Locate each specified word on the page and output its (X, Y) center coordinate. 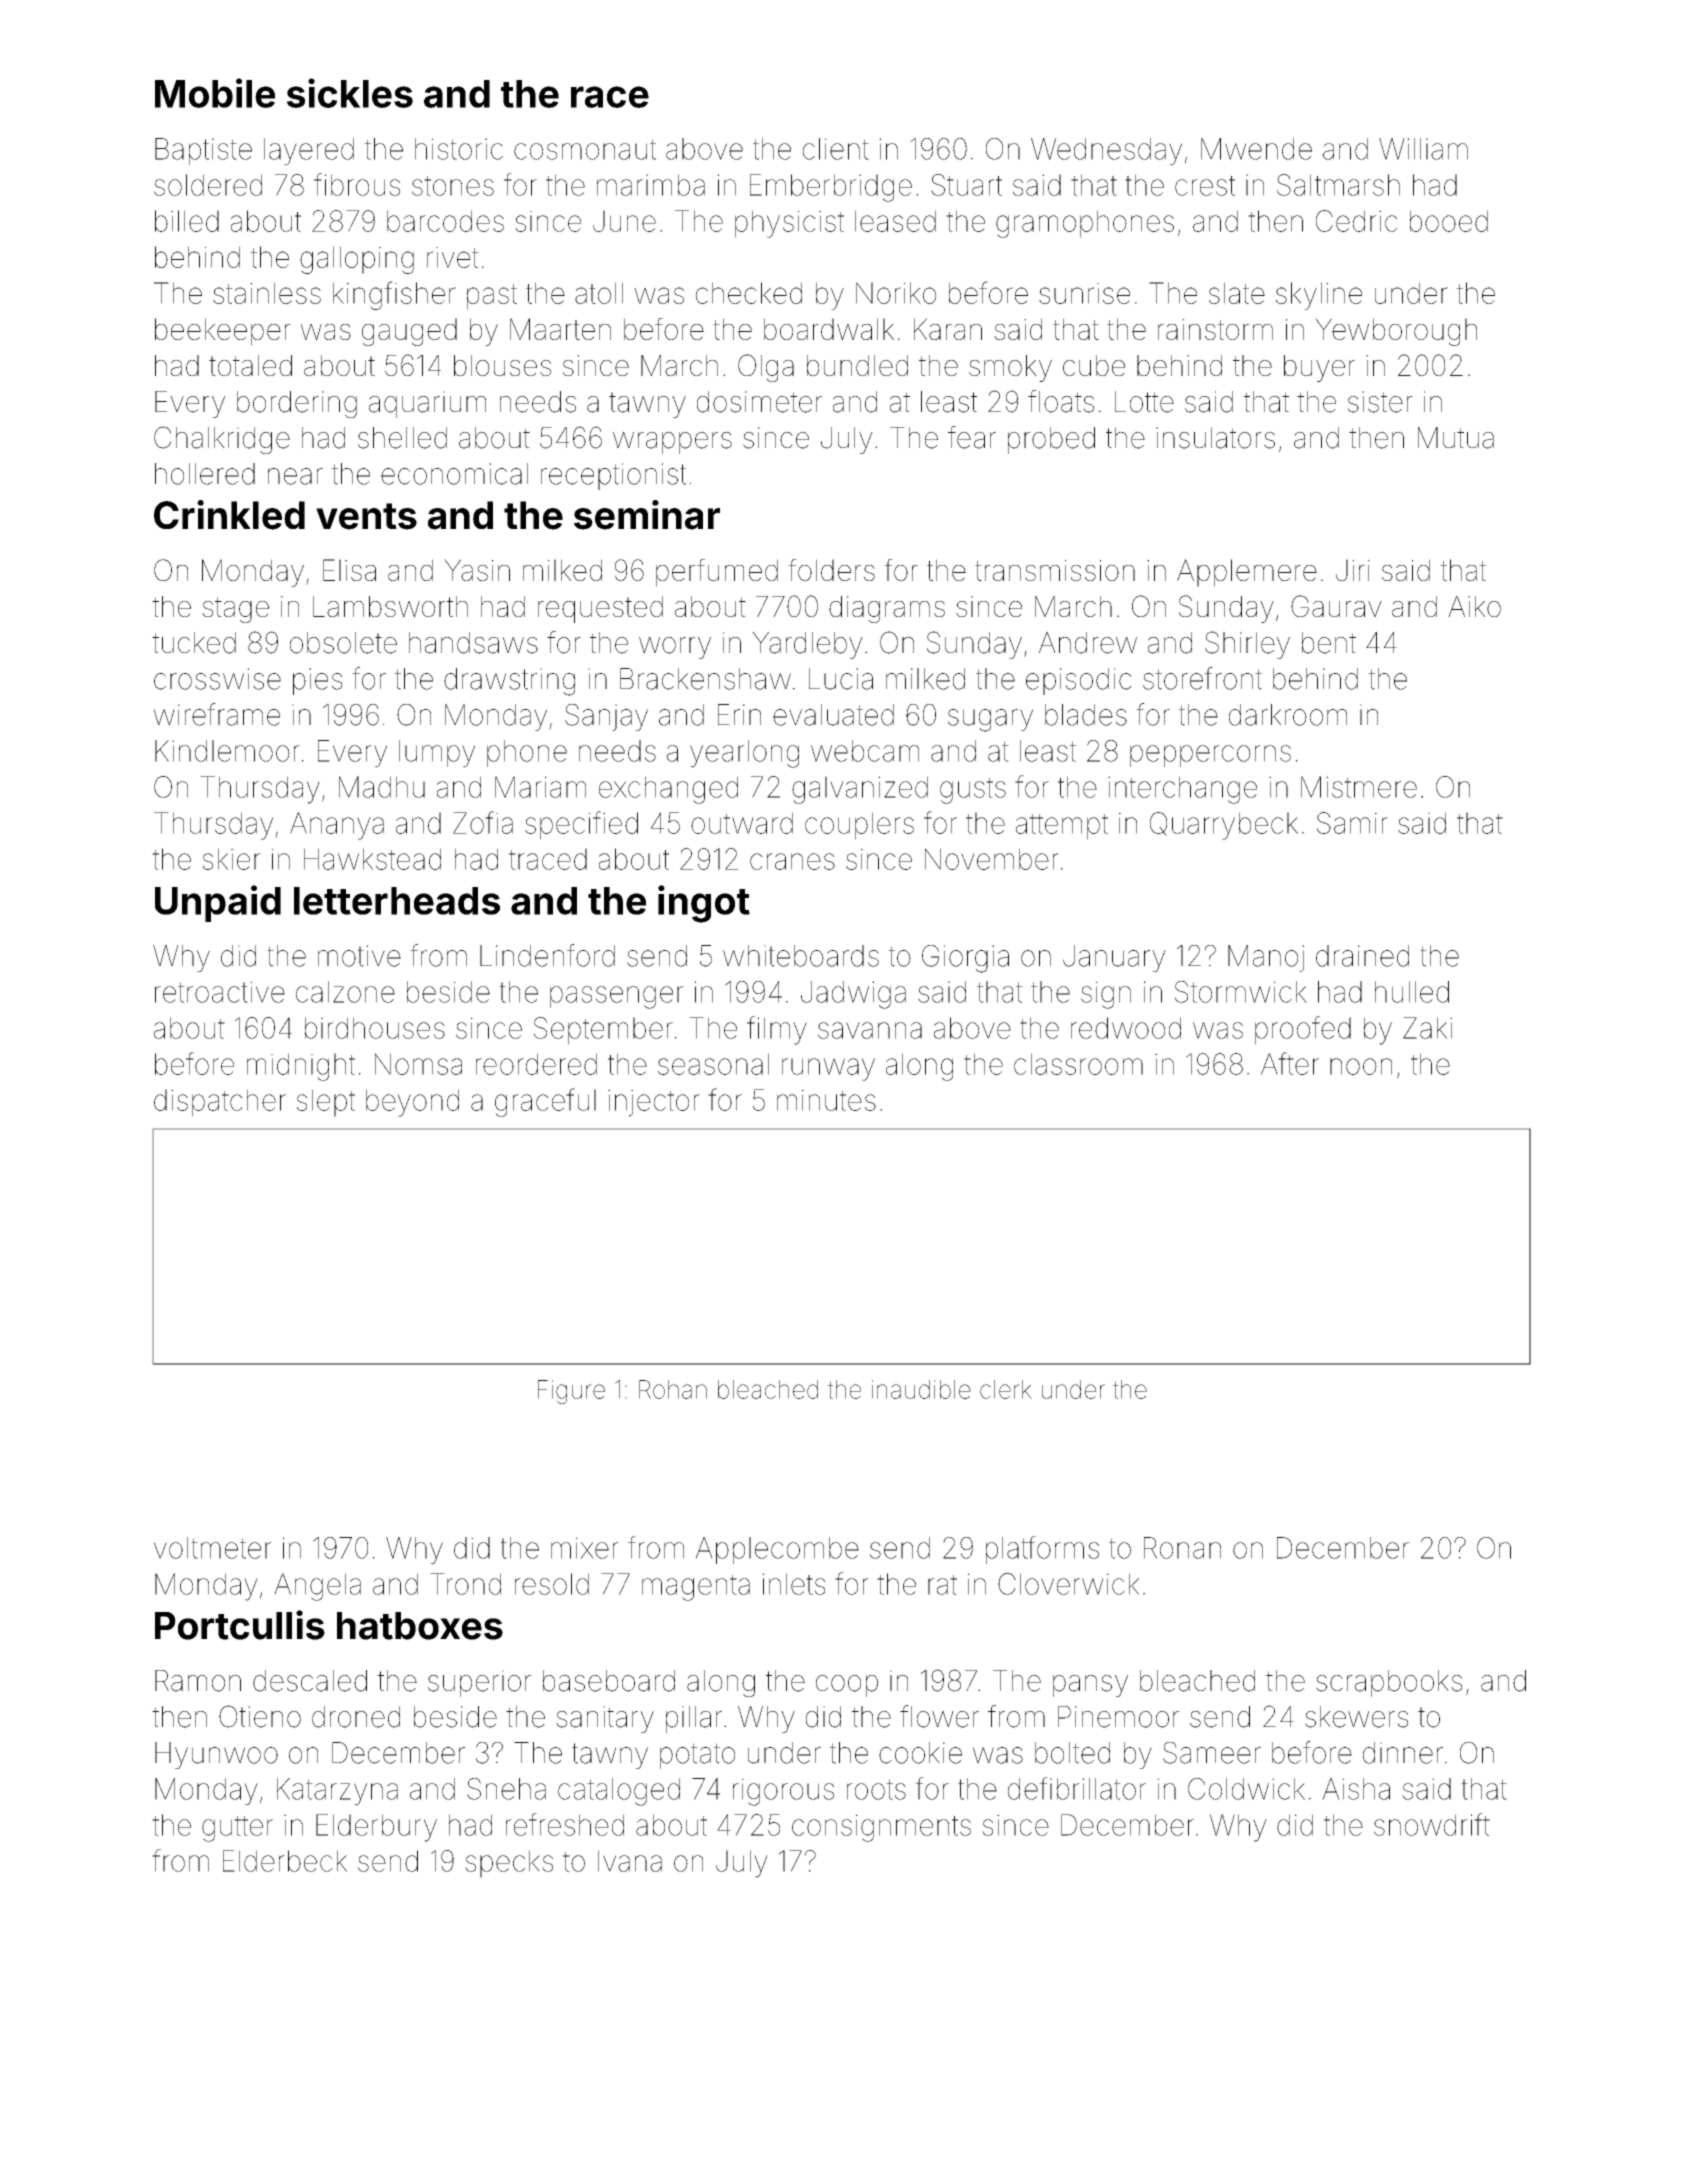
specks (509, 1864)
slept (326, 1103)
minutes (826, 1100)
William (1423, 149)
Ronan (1182, 1548)
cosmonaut (585, 149)
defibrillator (1077, 1788)
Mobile (215, 93)
